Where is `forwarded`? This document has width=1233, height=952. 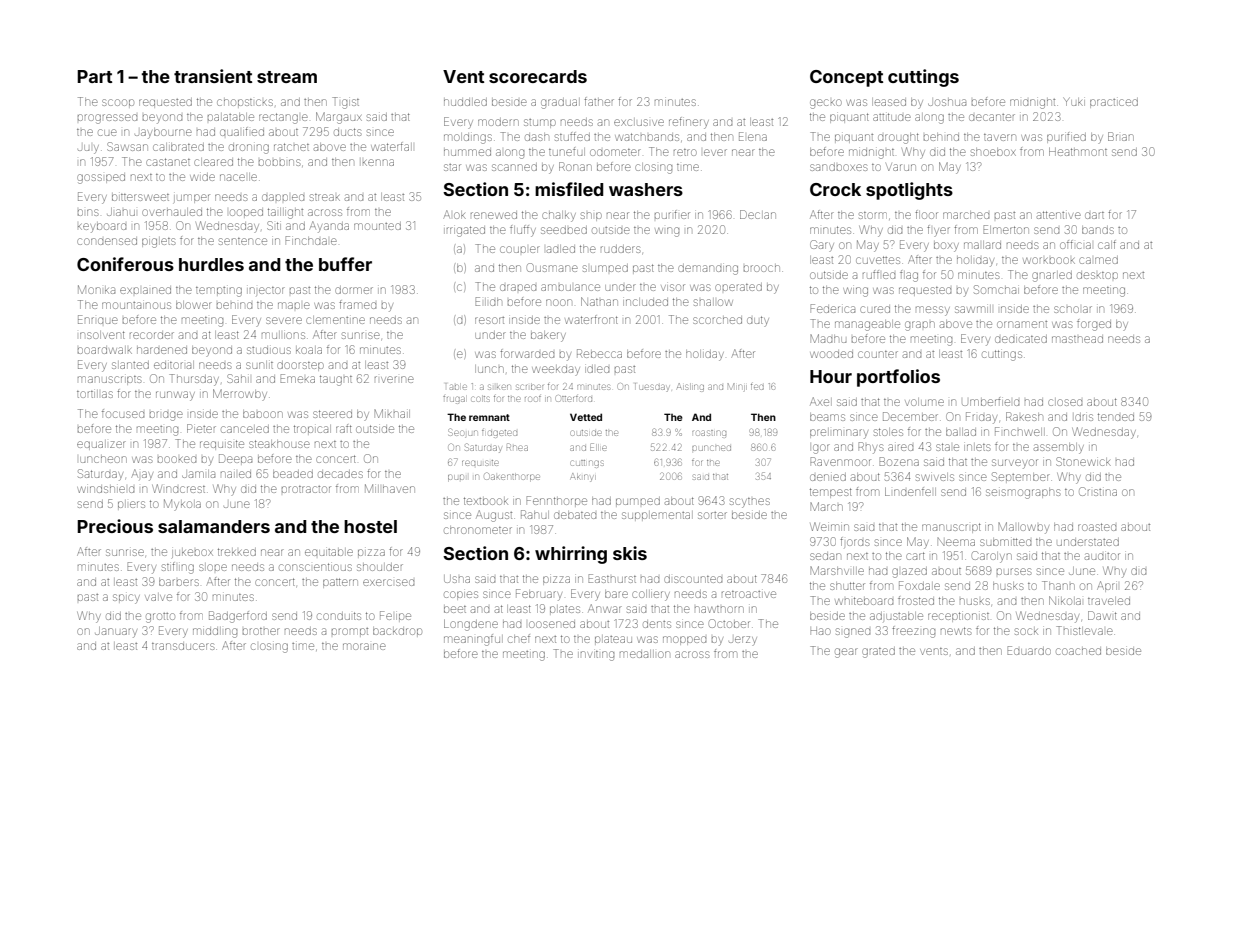
forwarded is located at coordinates (527, 353).
